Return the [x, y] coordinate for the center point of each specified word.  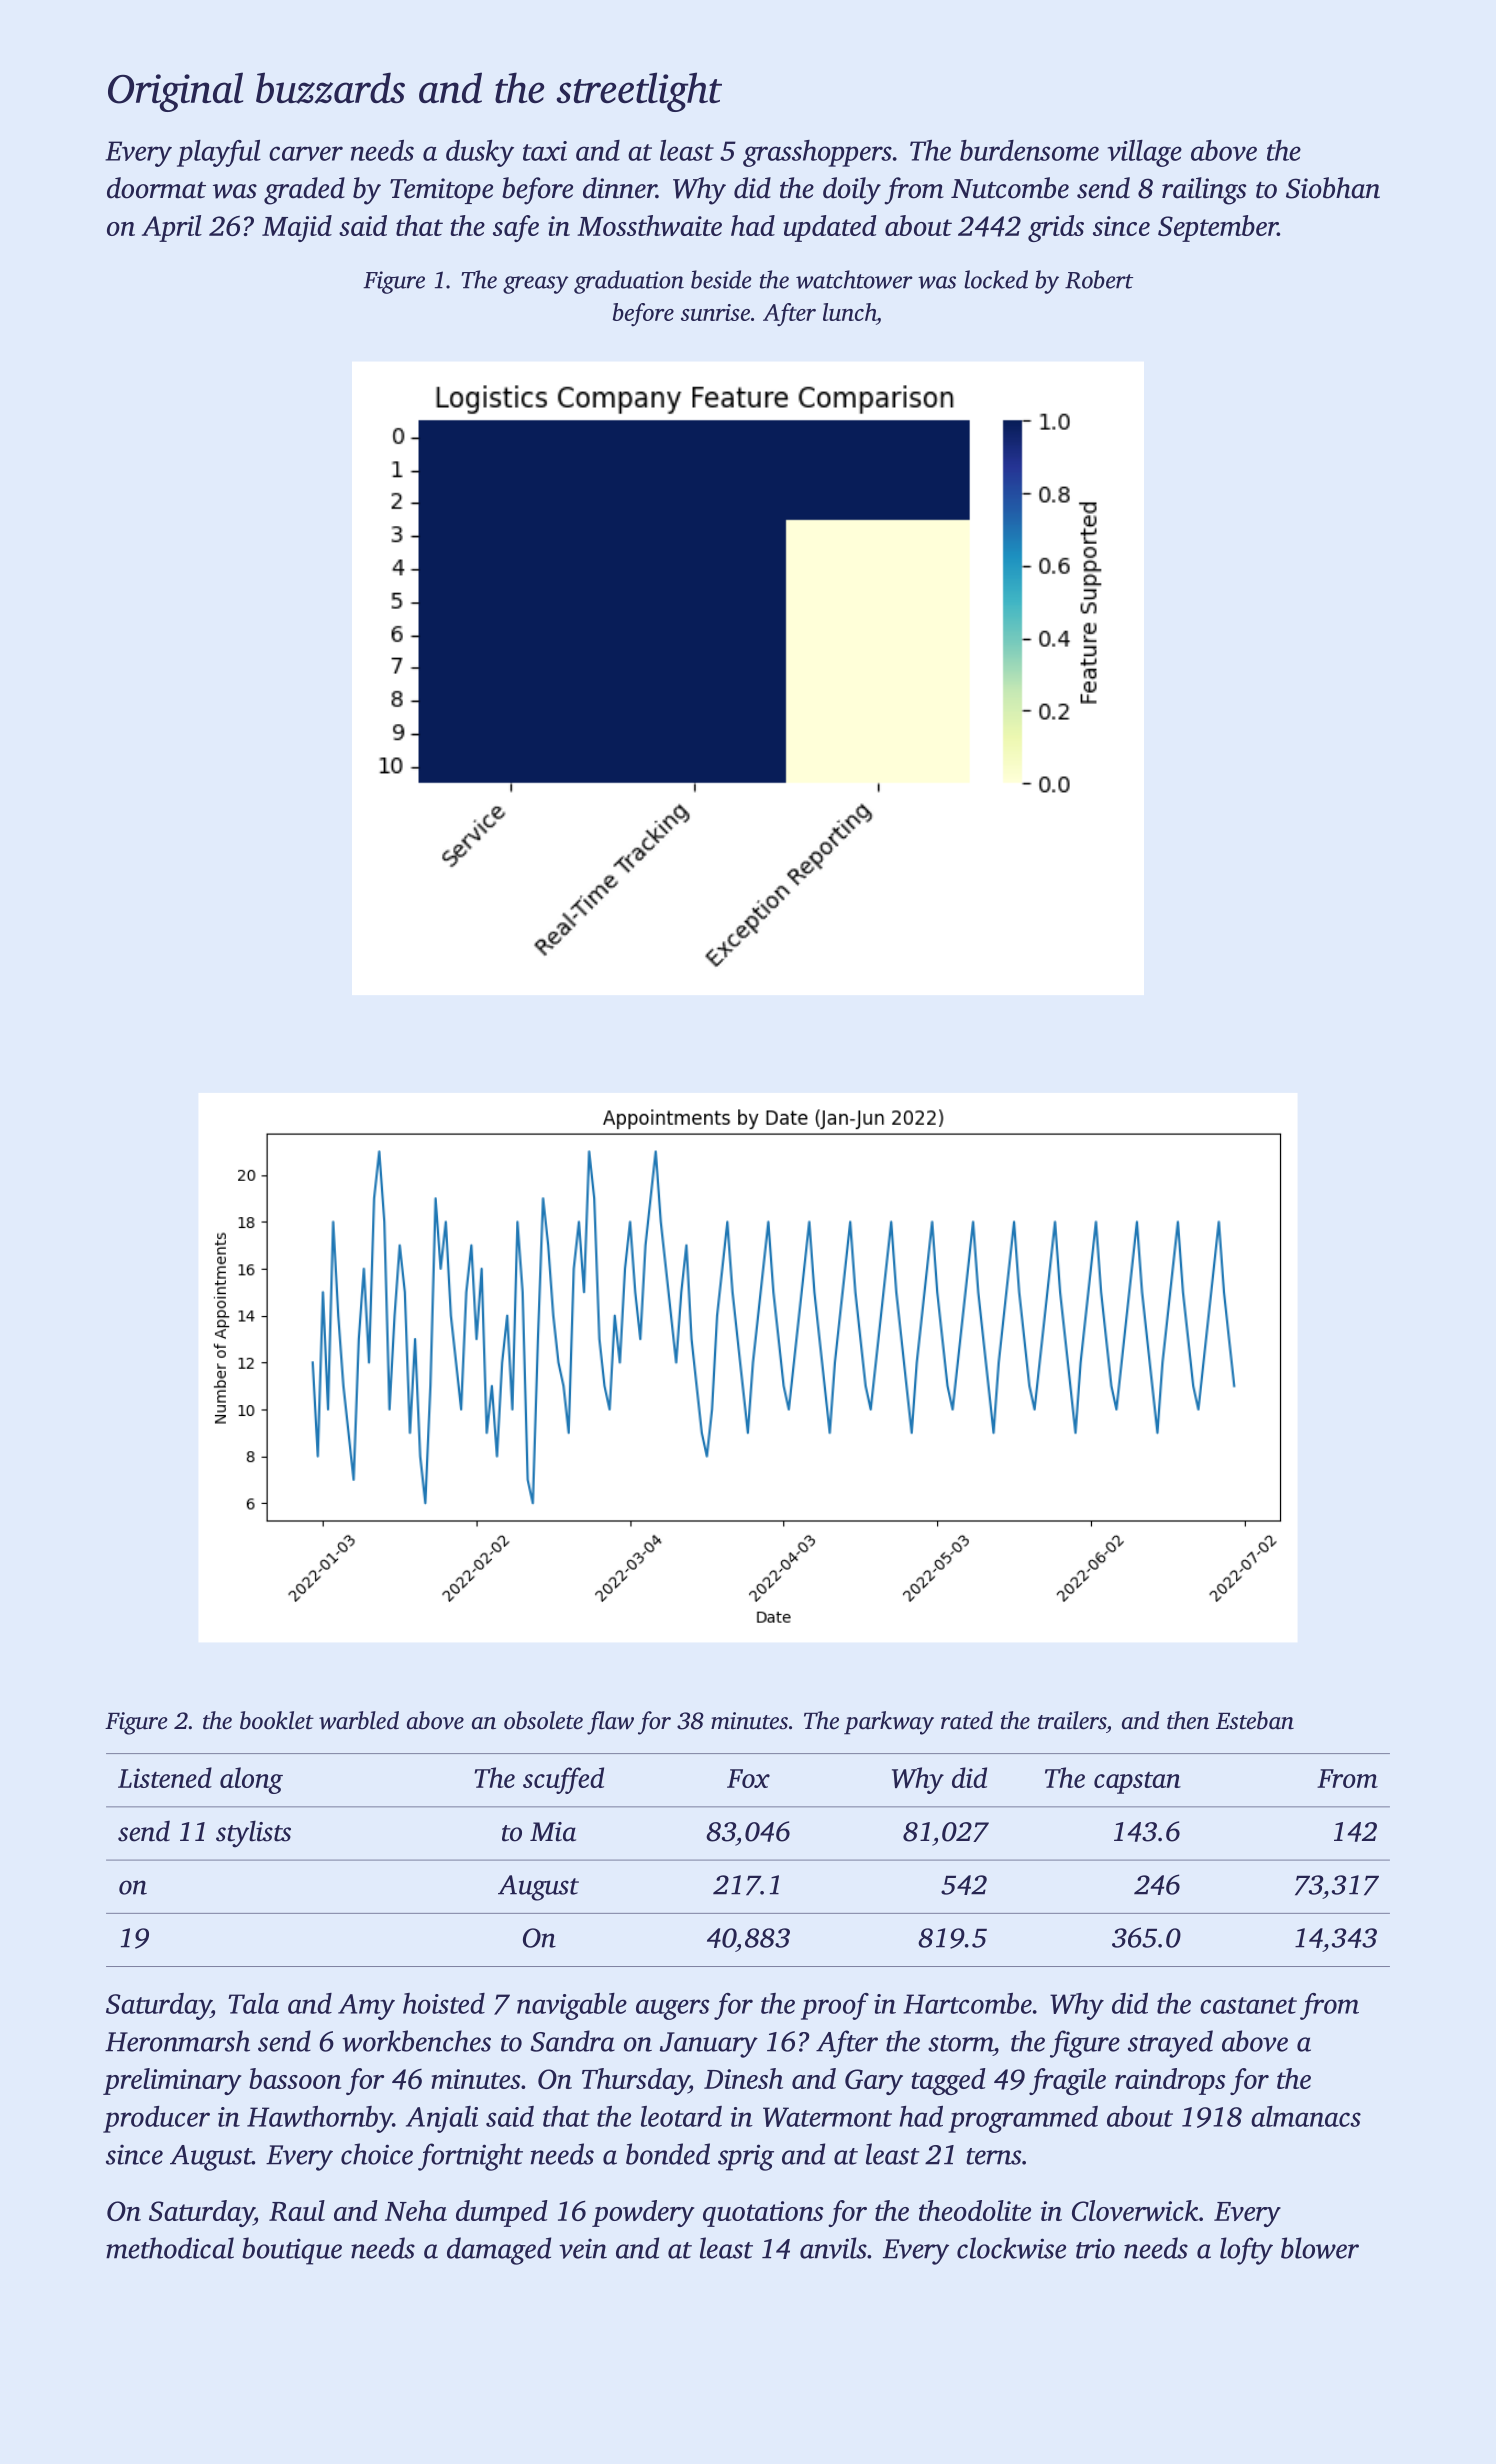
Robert [1099, 279]
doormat [156, 188]
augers [673, 2009]
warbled [359, 1720]
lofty [1246, 2251]
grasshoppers [817, 153]
